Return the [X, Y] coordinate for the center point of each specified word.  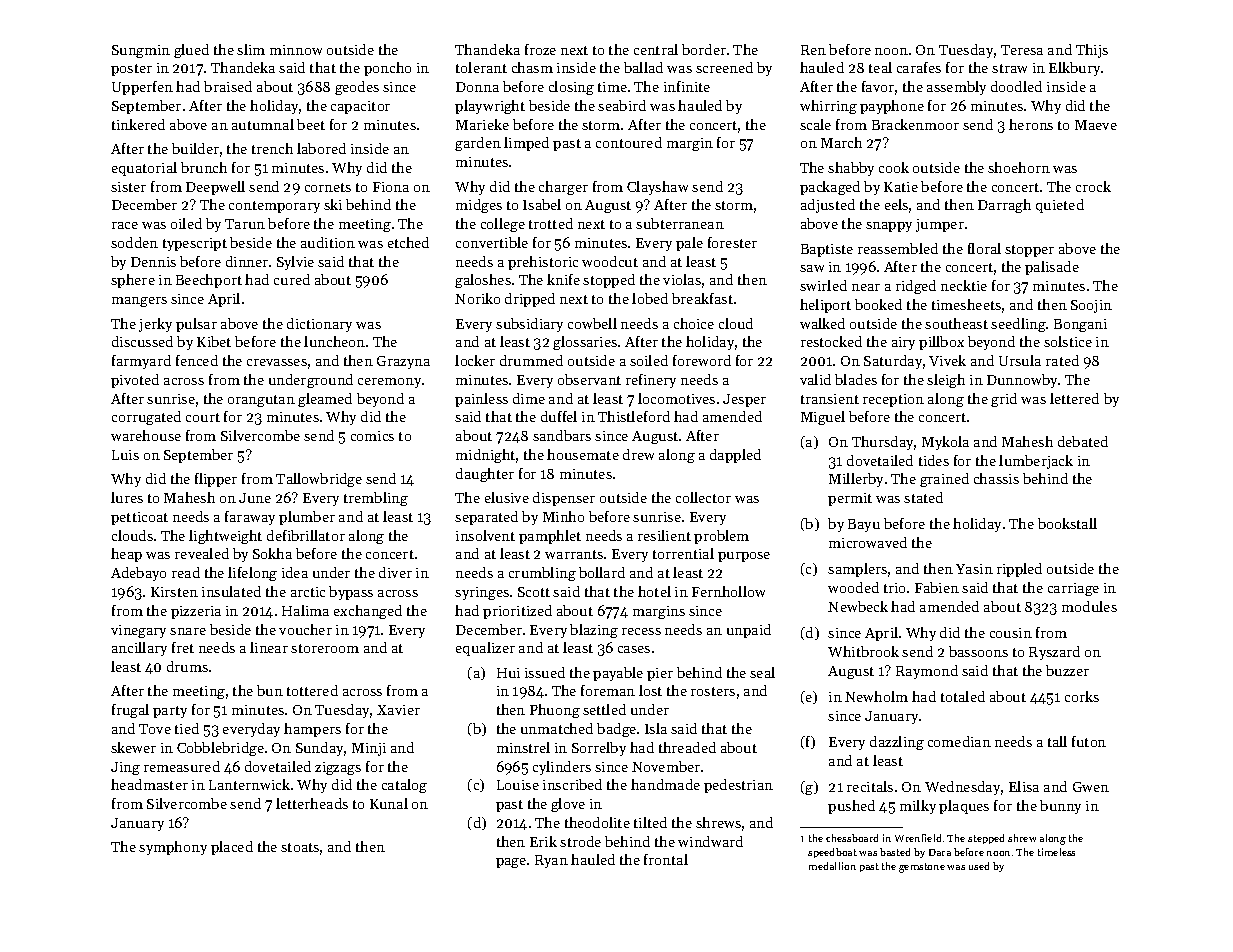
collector [703, 497]
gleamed [325, 400]
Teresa [1022, 50]
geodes [357, 88]
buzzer [1067, 670]
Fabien [937, 587]
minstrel [523, 747]
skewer [133, 747]
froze [540, 49]
